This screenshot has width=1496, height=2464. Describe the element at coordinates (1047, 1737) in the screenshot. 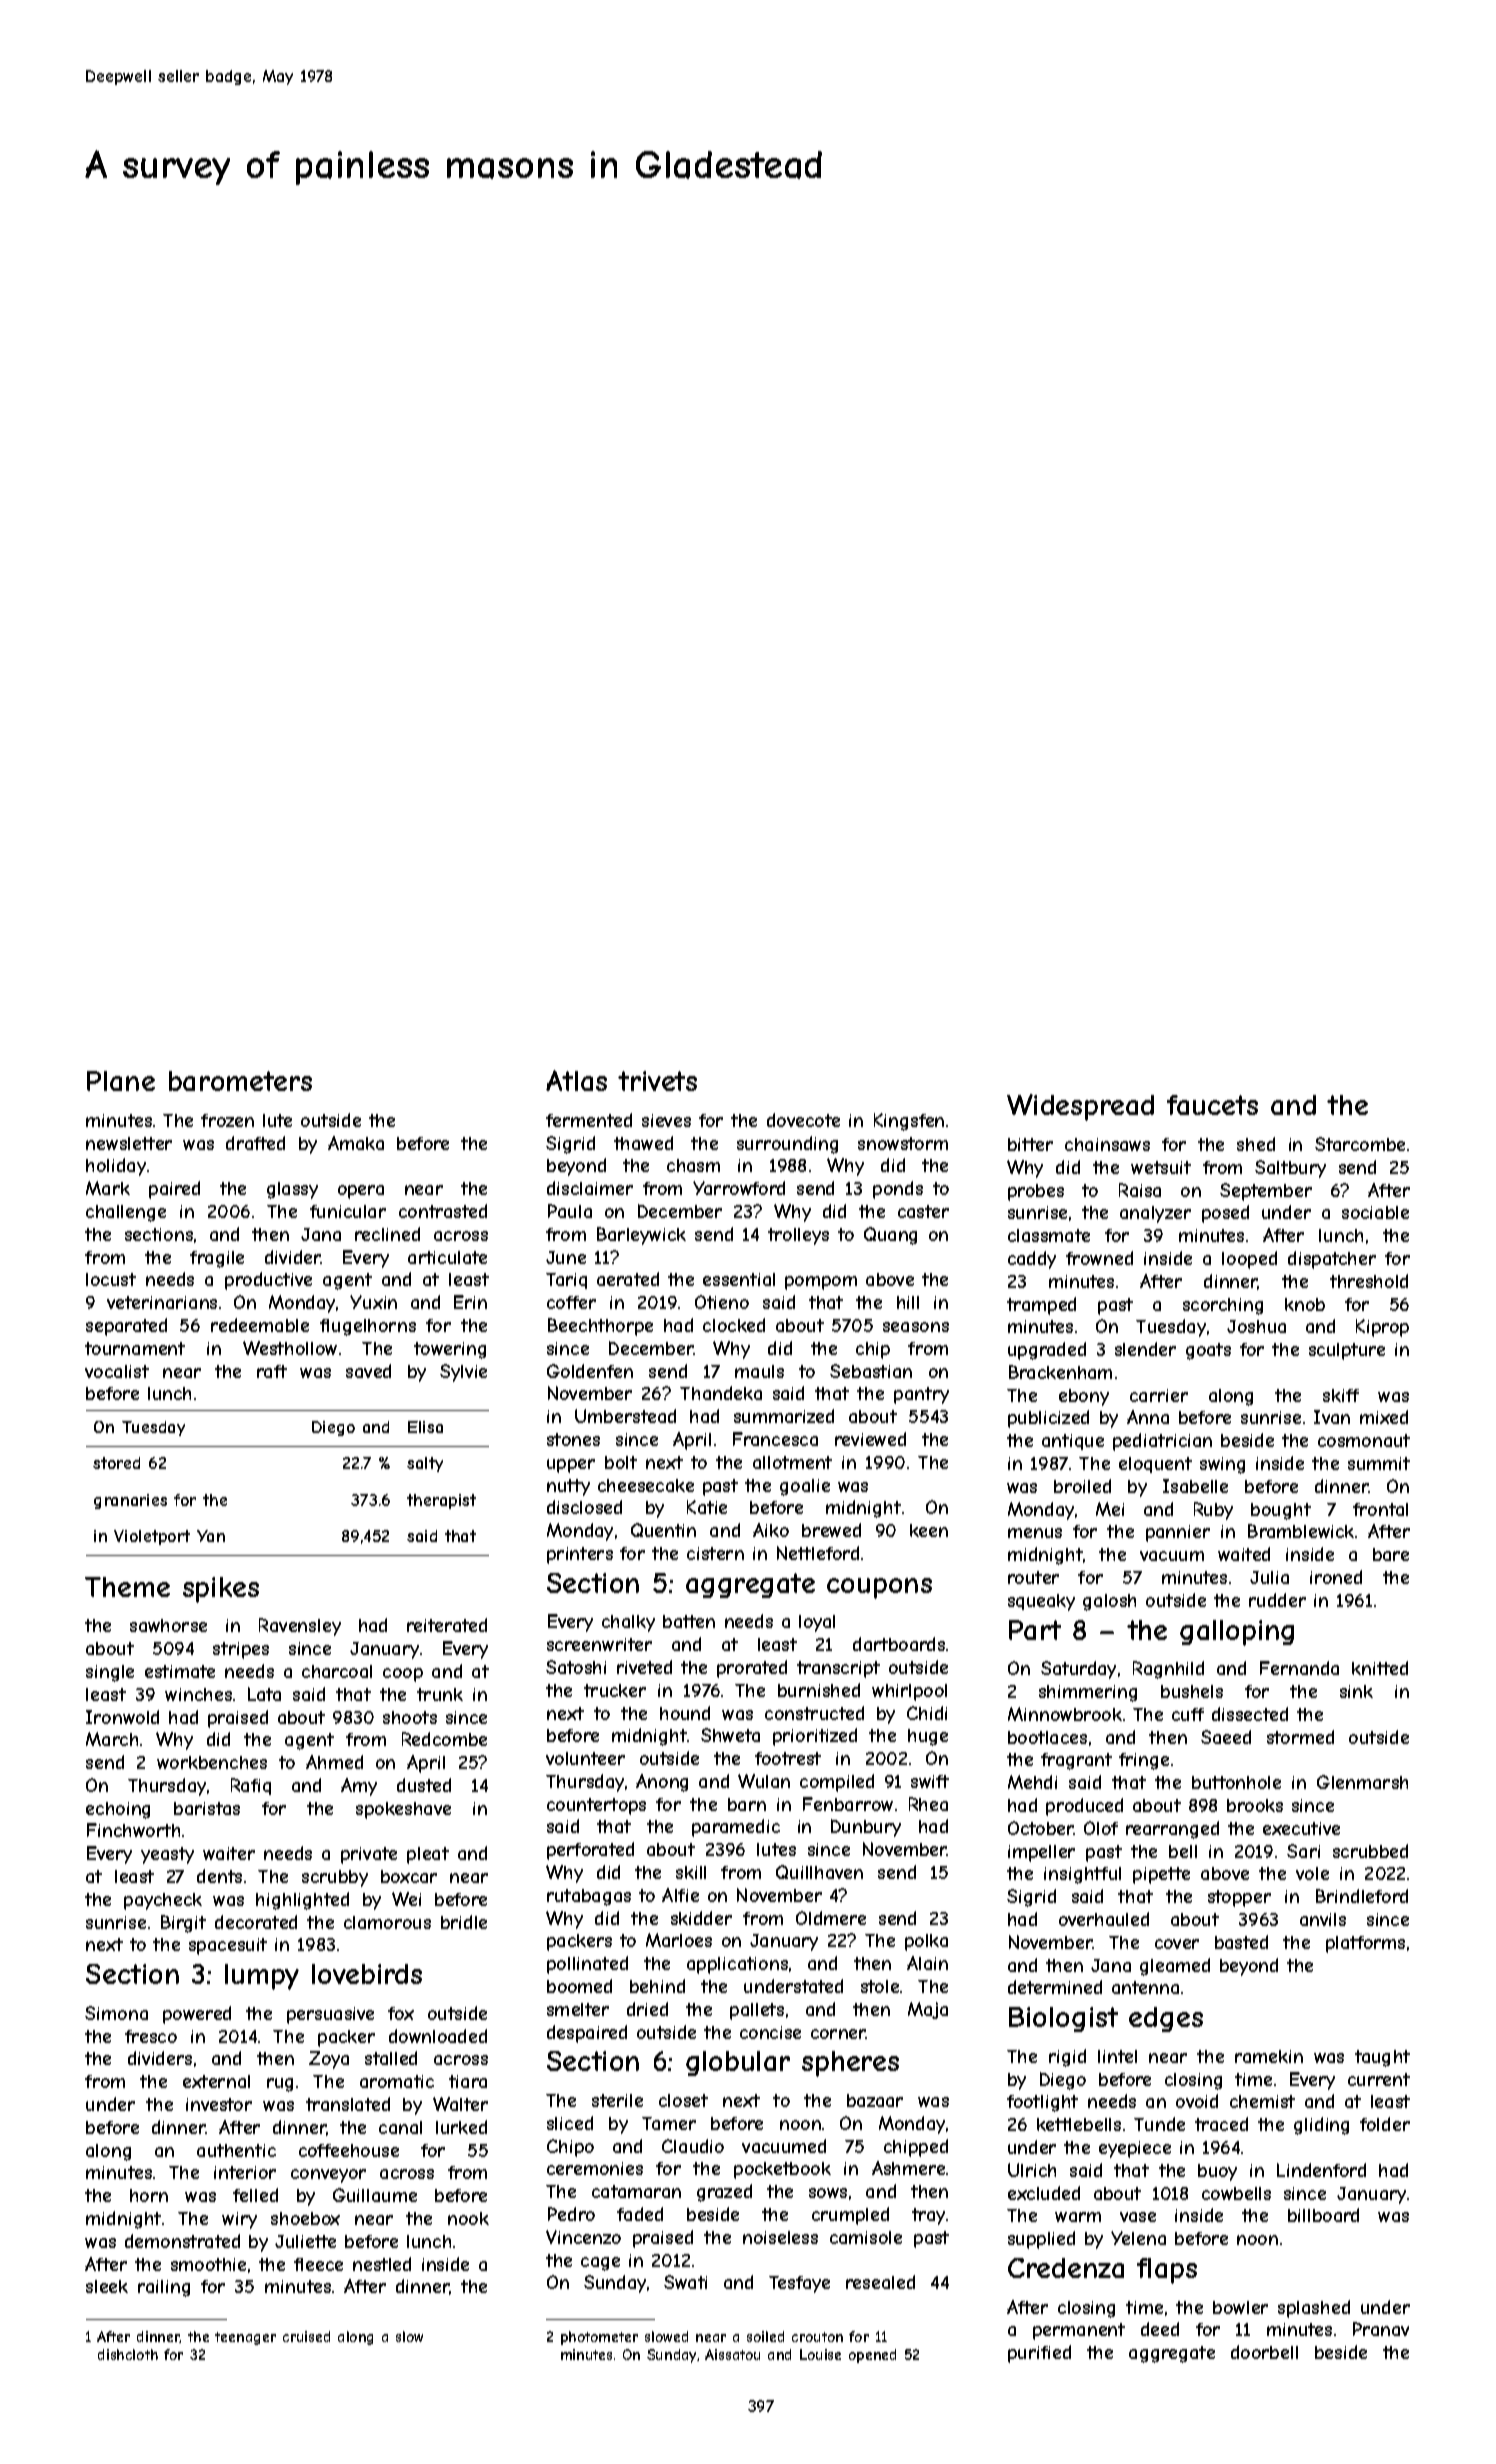

I see `bootlaces` at that location.
